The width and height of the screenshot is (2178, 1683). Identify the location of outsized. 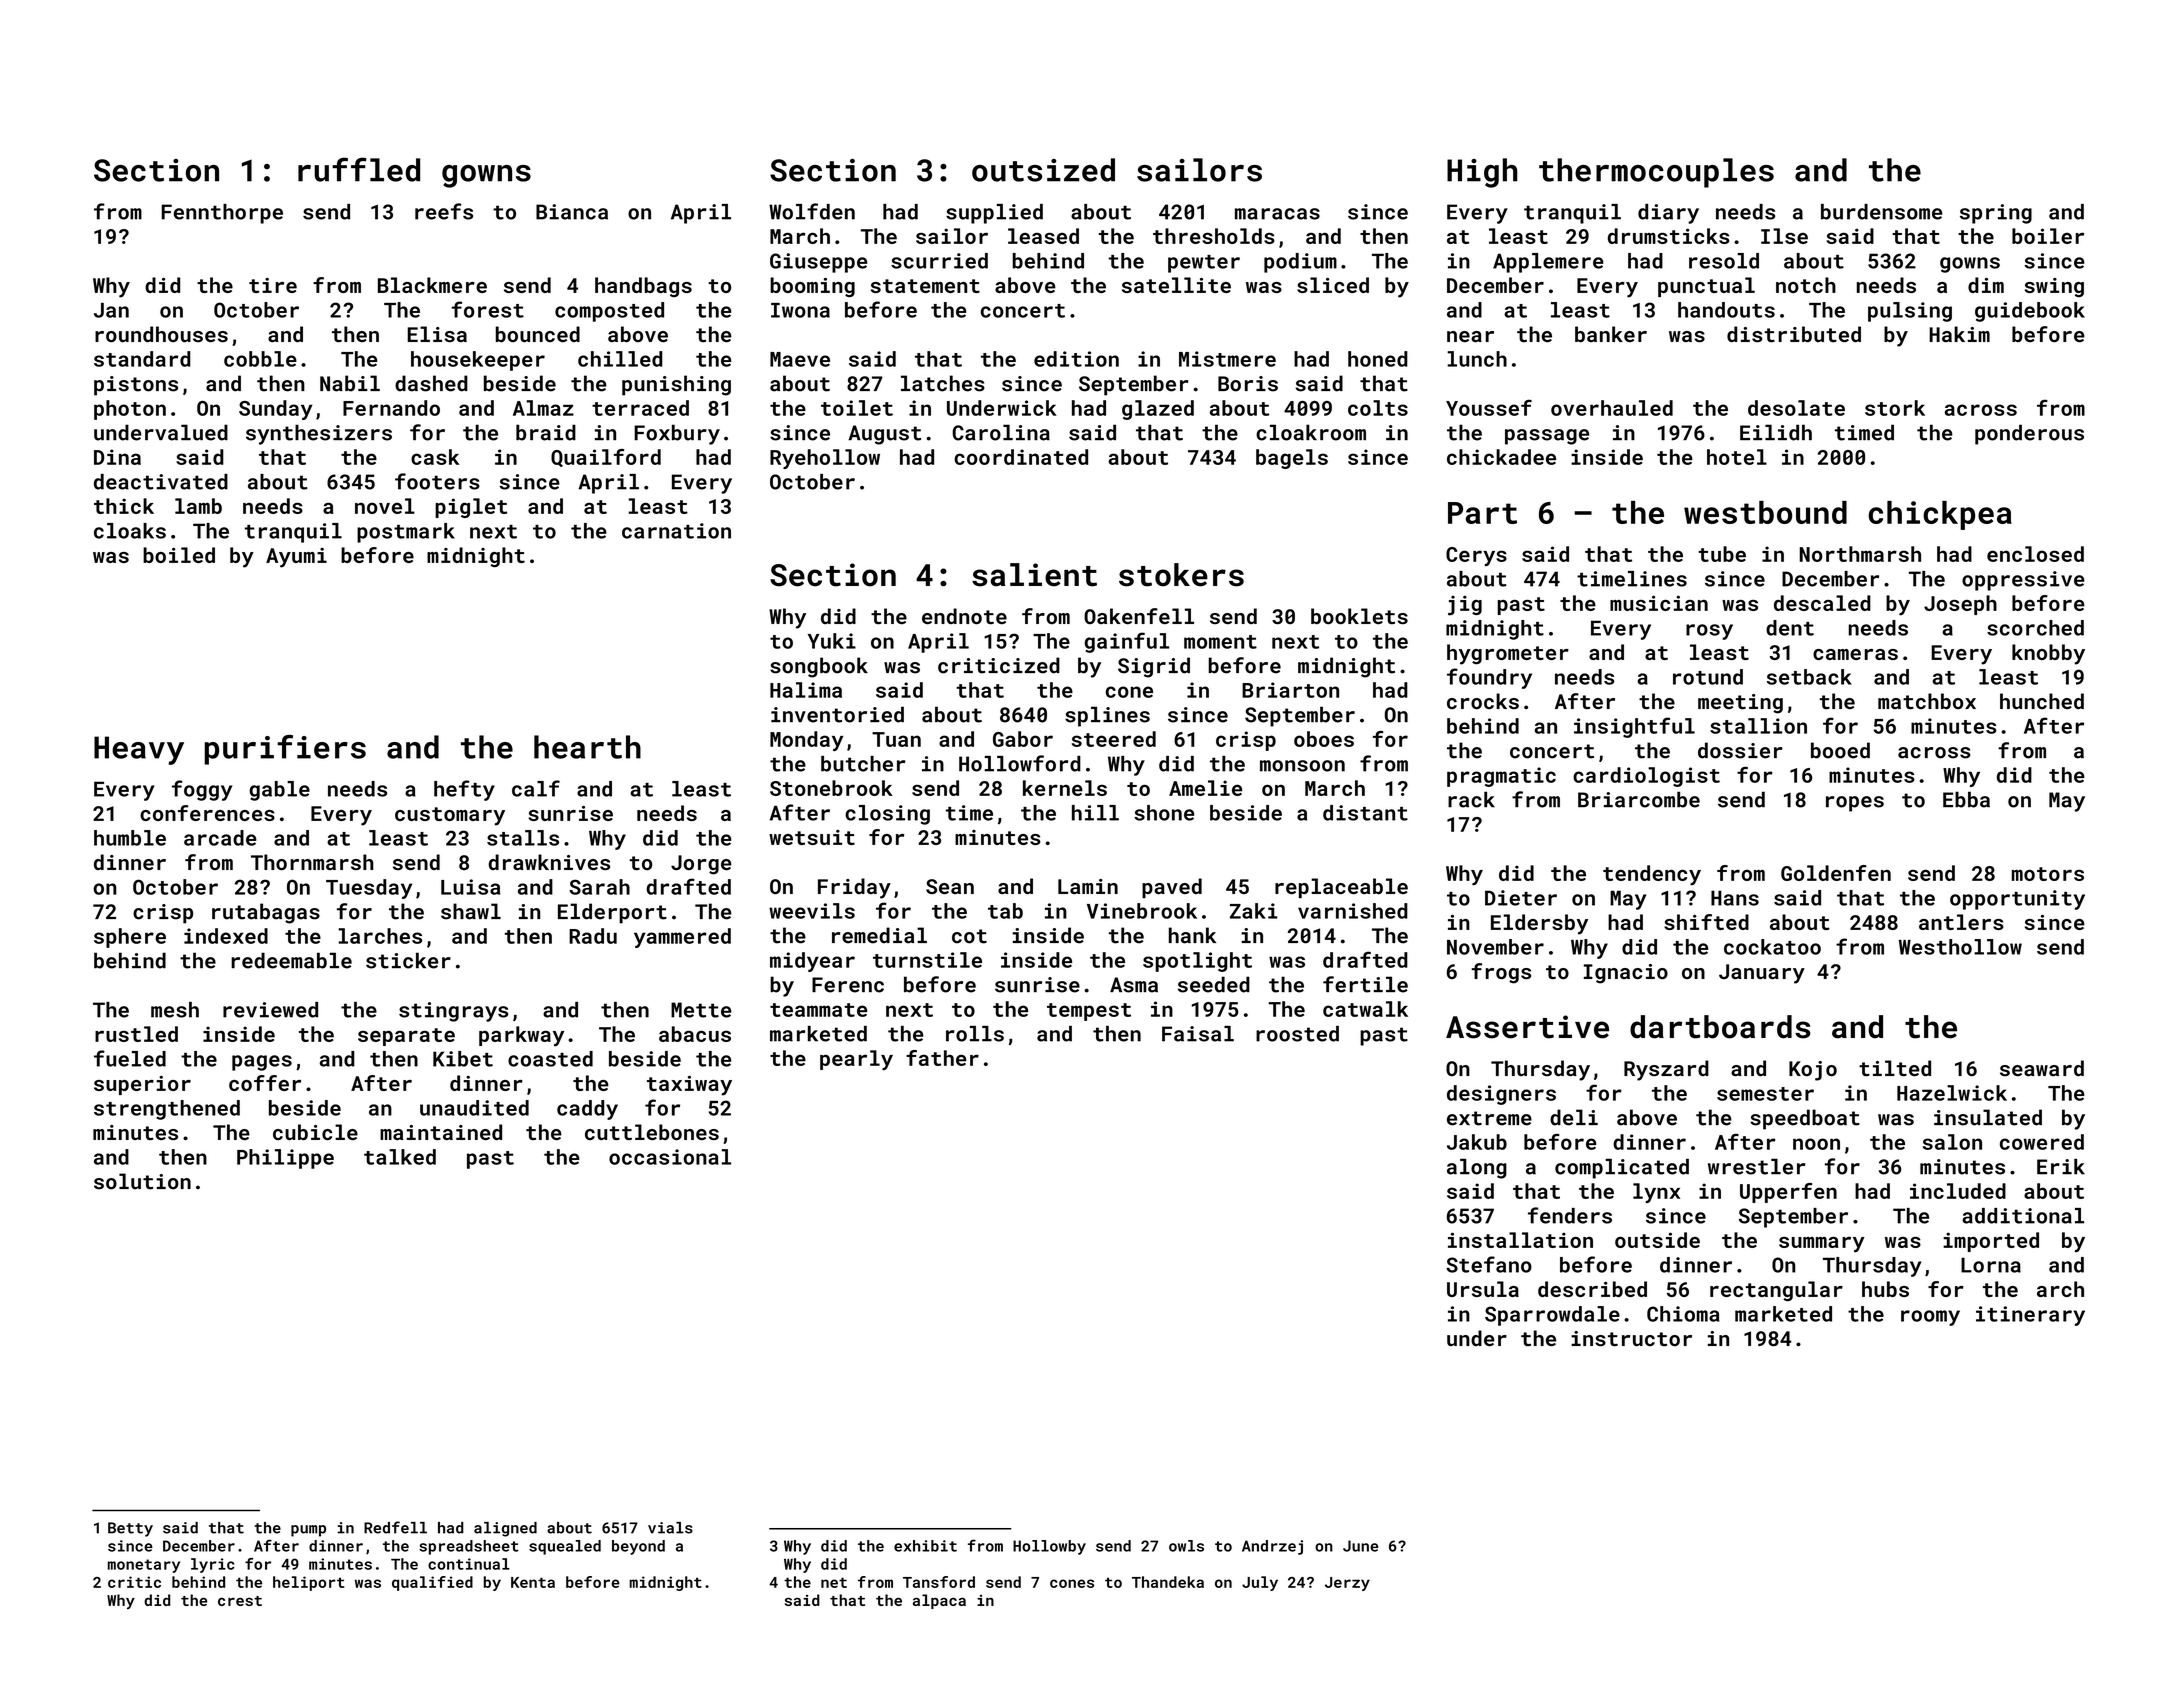
(1043, 170).
